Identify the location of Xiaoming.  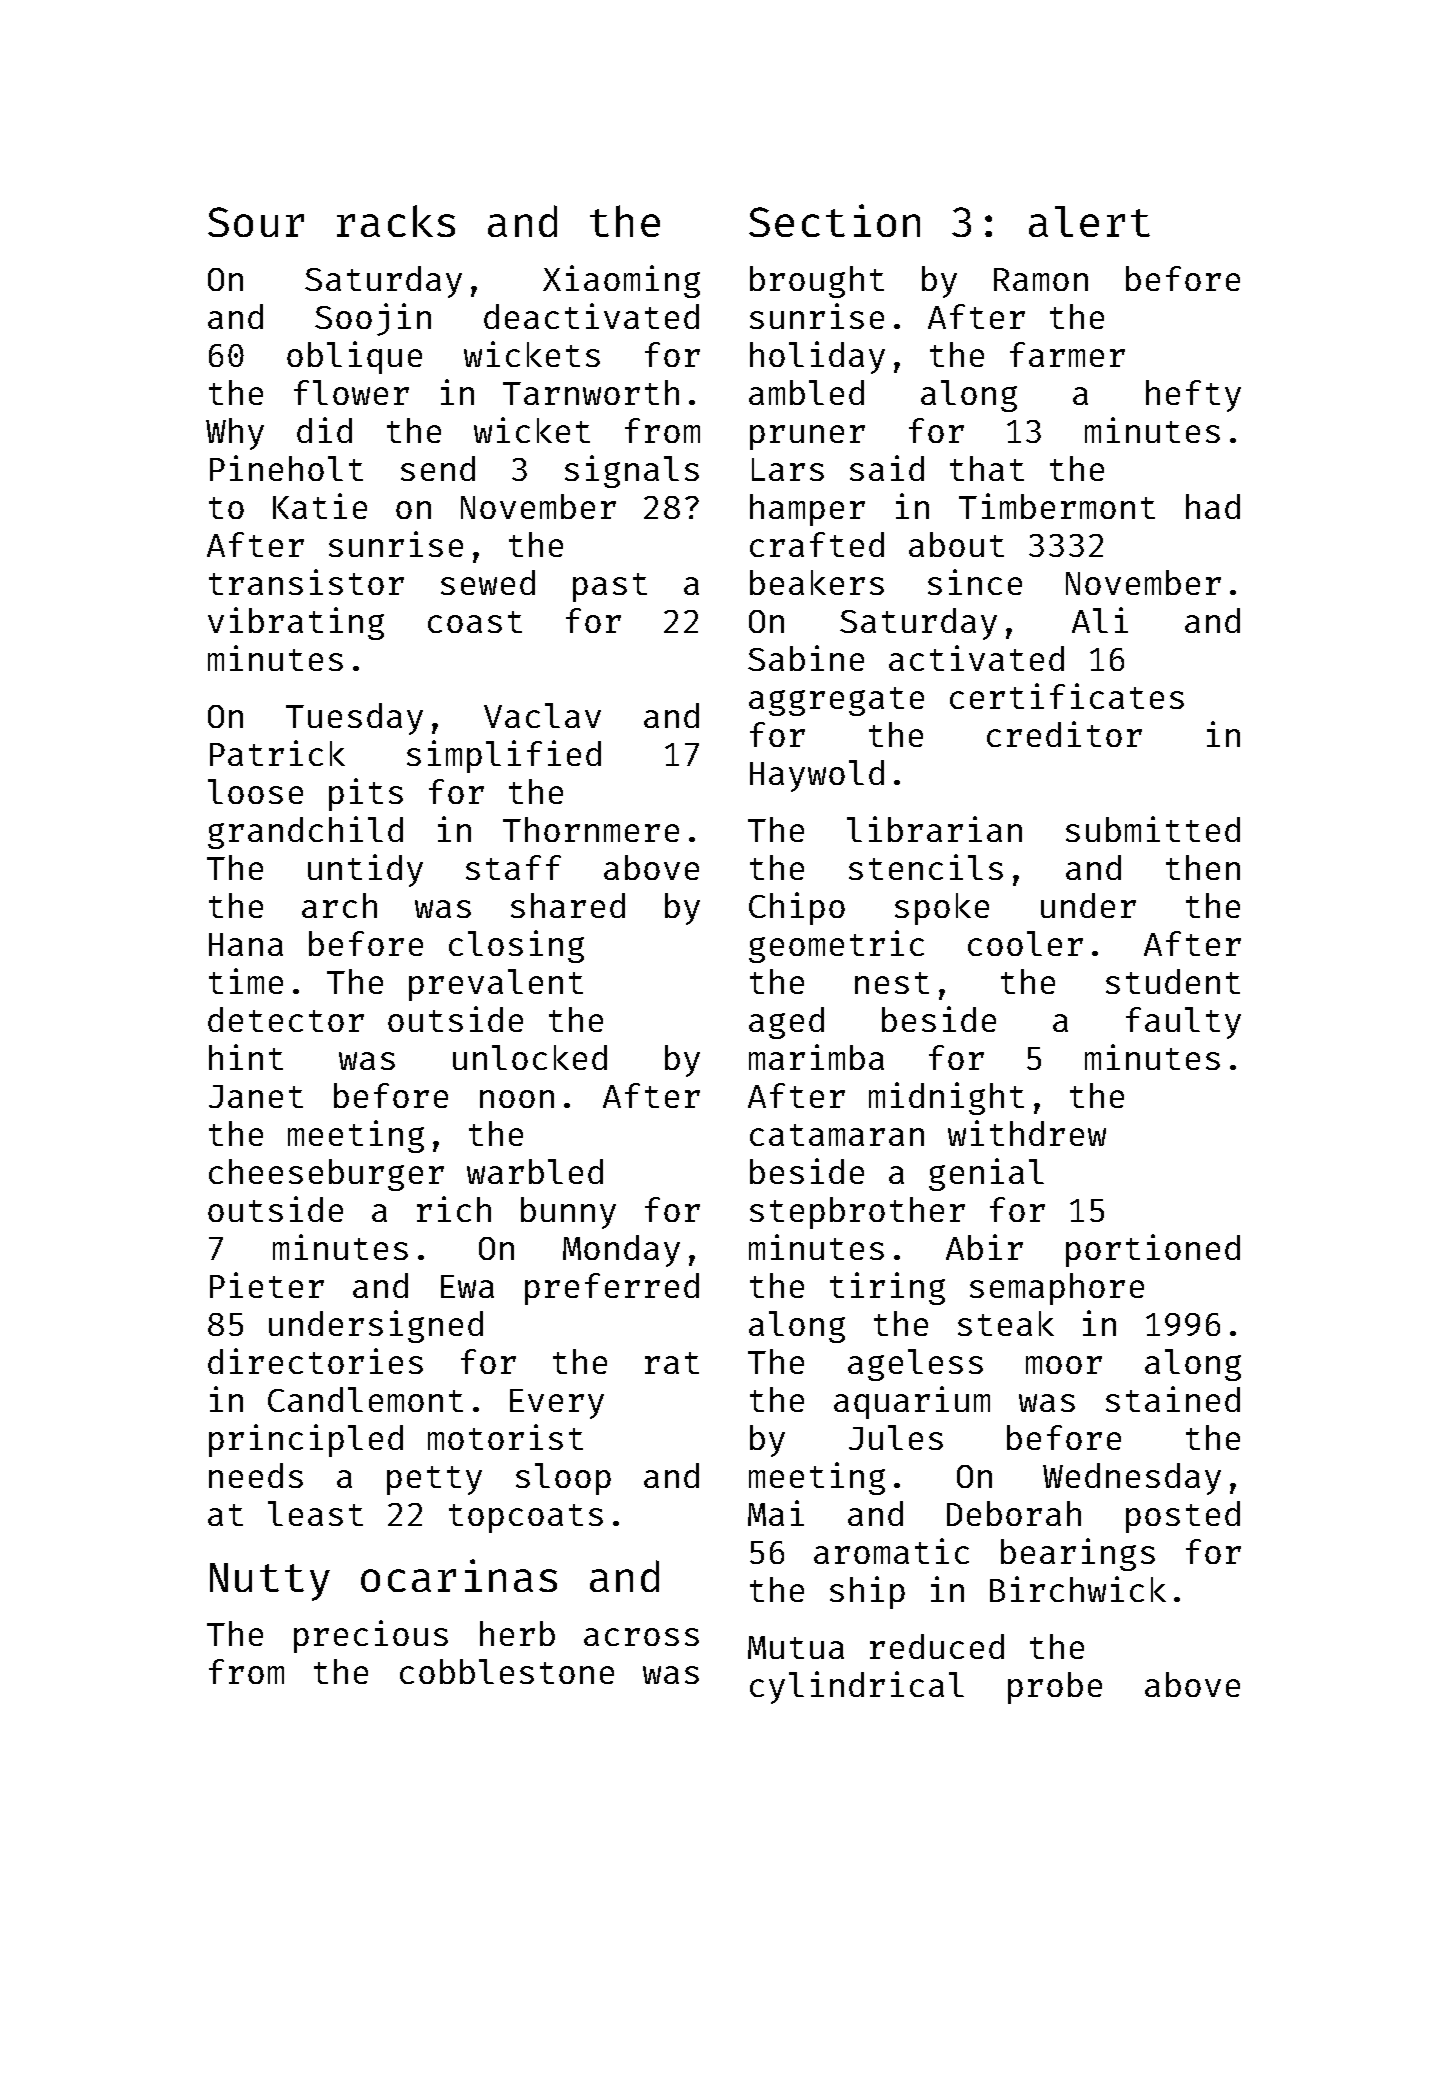
(621, 281).
